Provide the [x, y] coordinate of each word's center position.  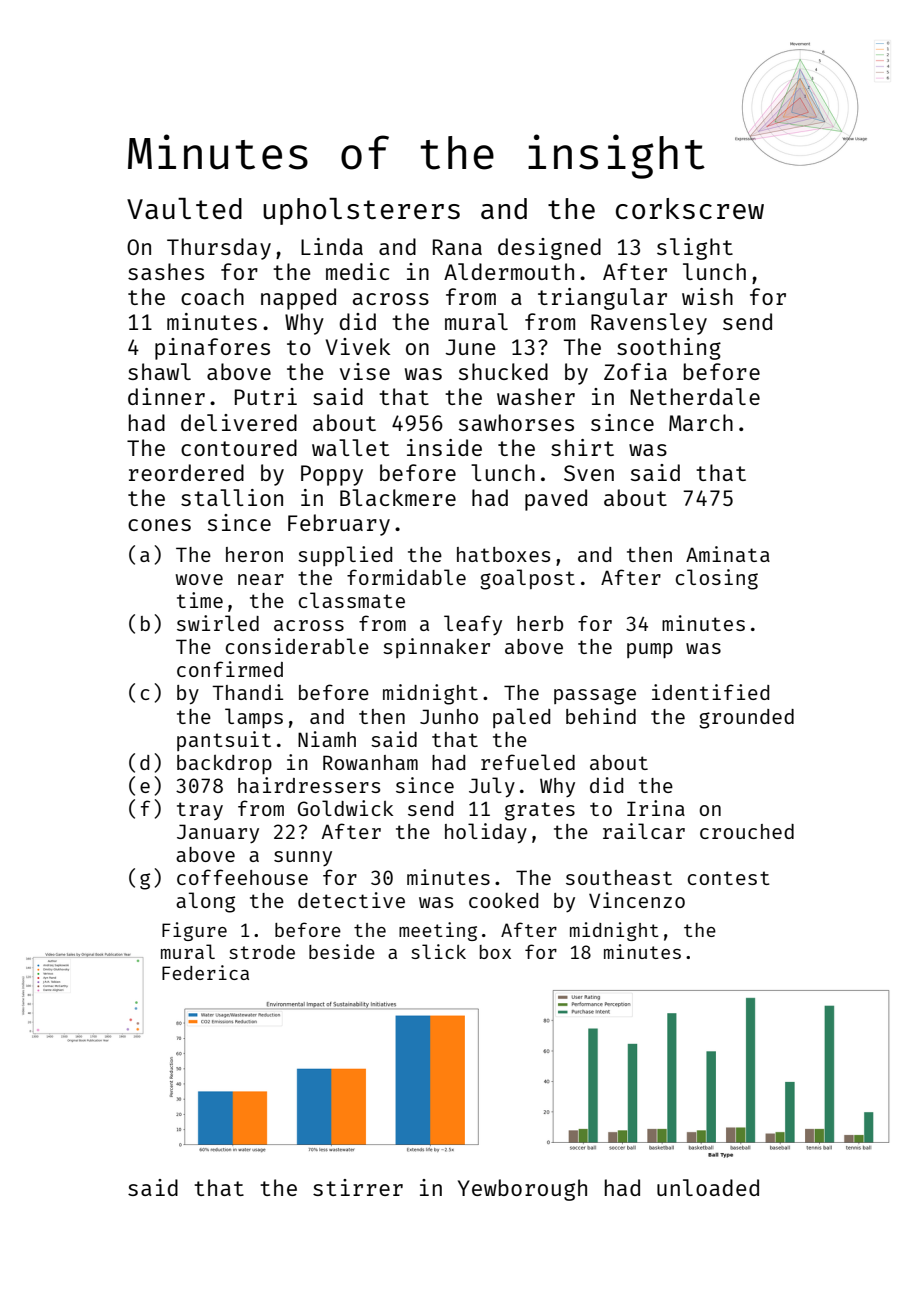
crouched [747, 831]
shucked [503, 371]
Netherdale [695, 396]
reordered [186, 472]
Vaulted [184, 208]
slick [438, 951]
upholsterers [361, 211]
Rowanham [370, 762]
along [205, 902]
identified [710, 692]
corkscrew [690, 208]
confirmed [230, 669]
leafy [473, 625]
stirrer [358, 1187]
